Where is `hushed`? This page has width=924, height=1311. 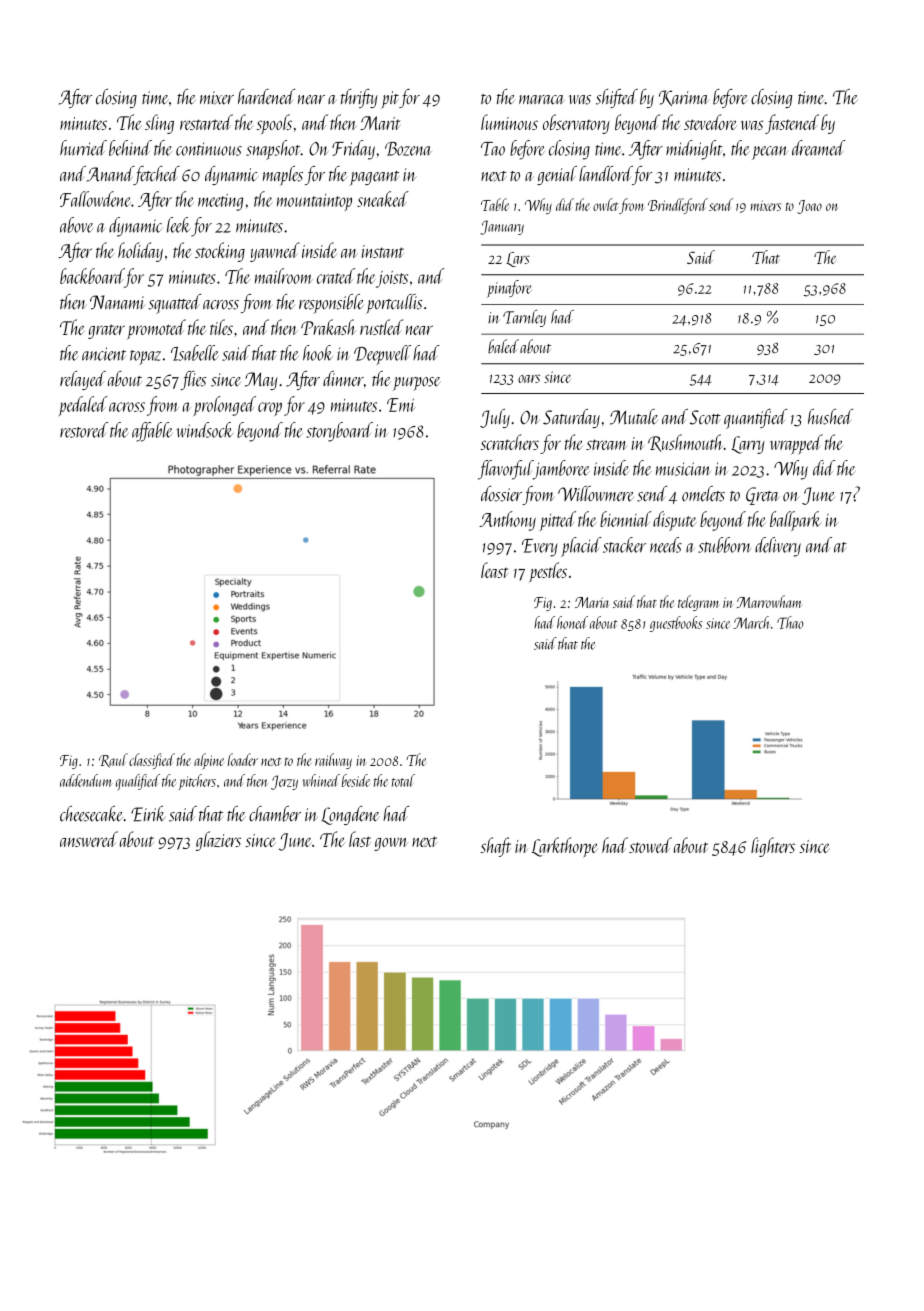
hushed is located at coordinates (830, 417).
